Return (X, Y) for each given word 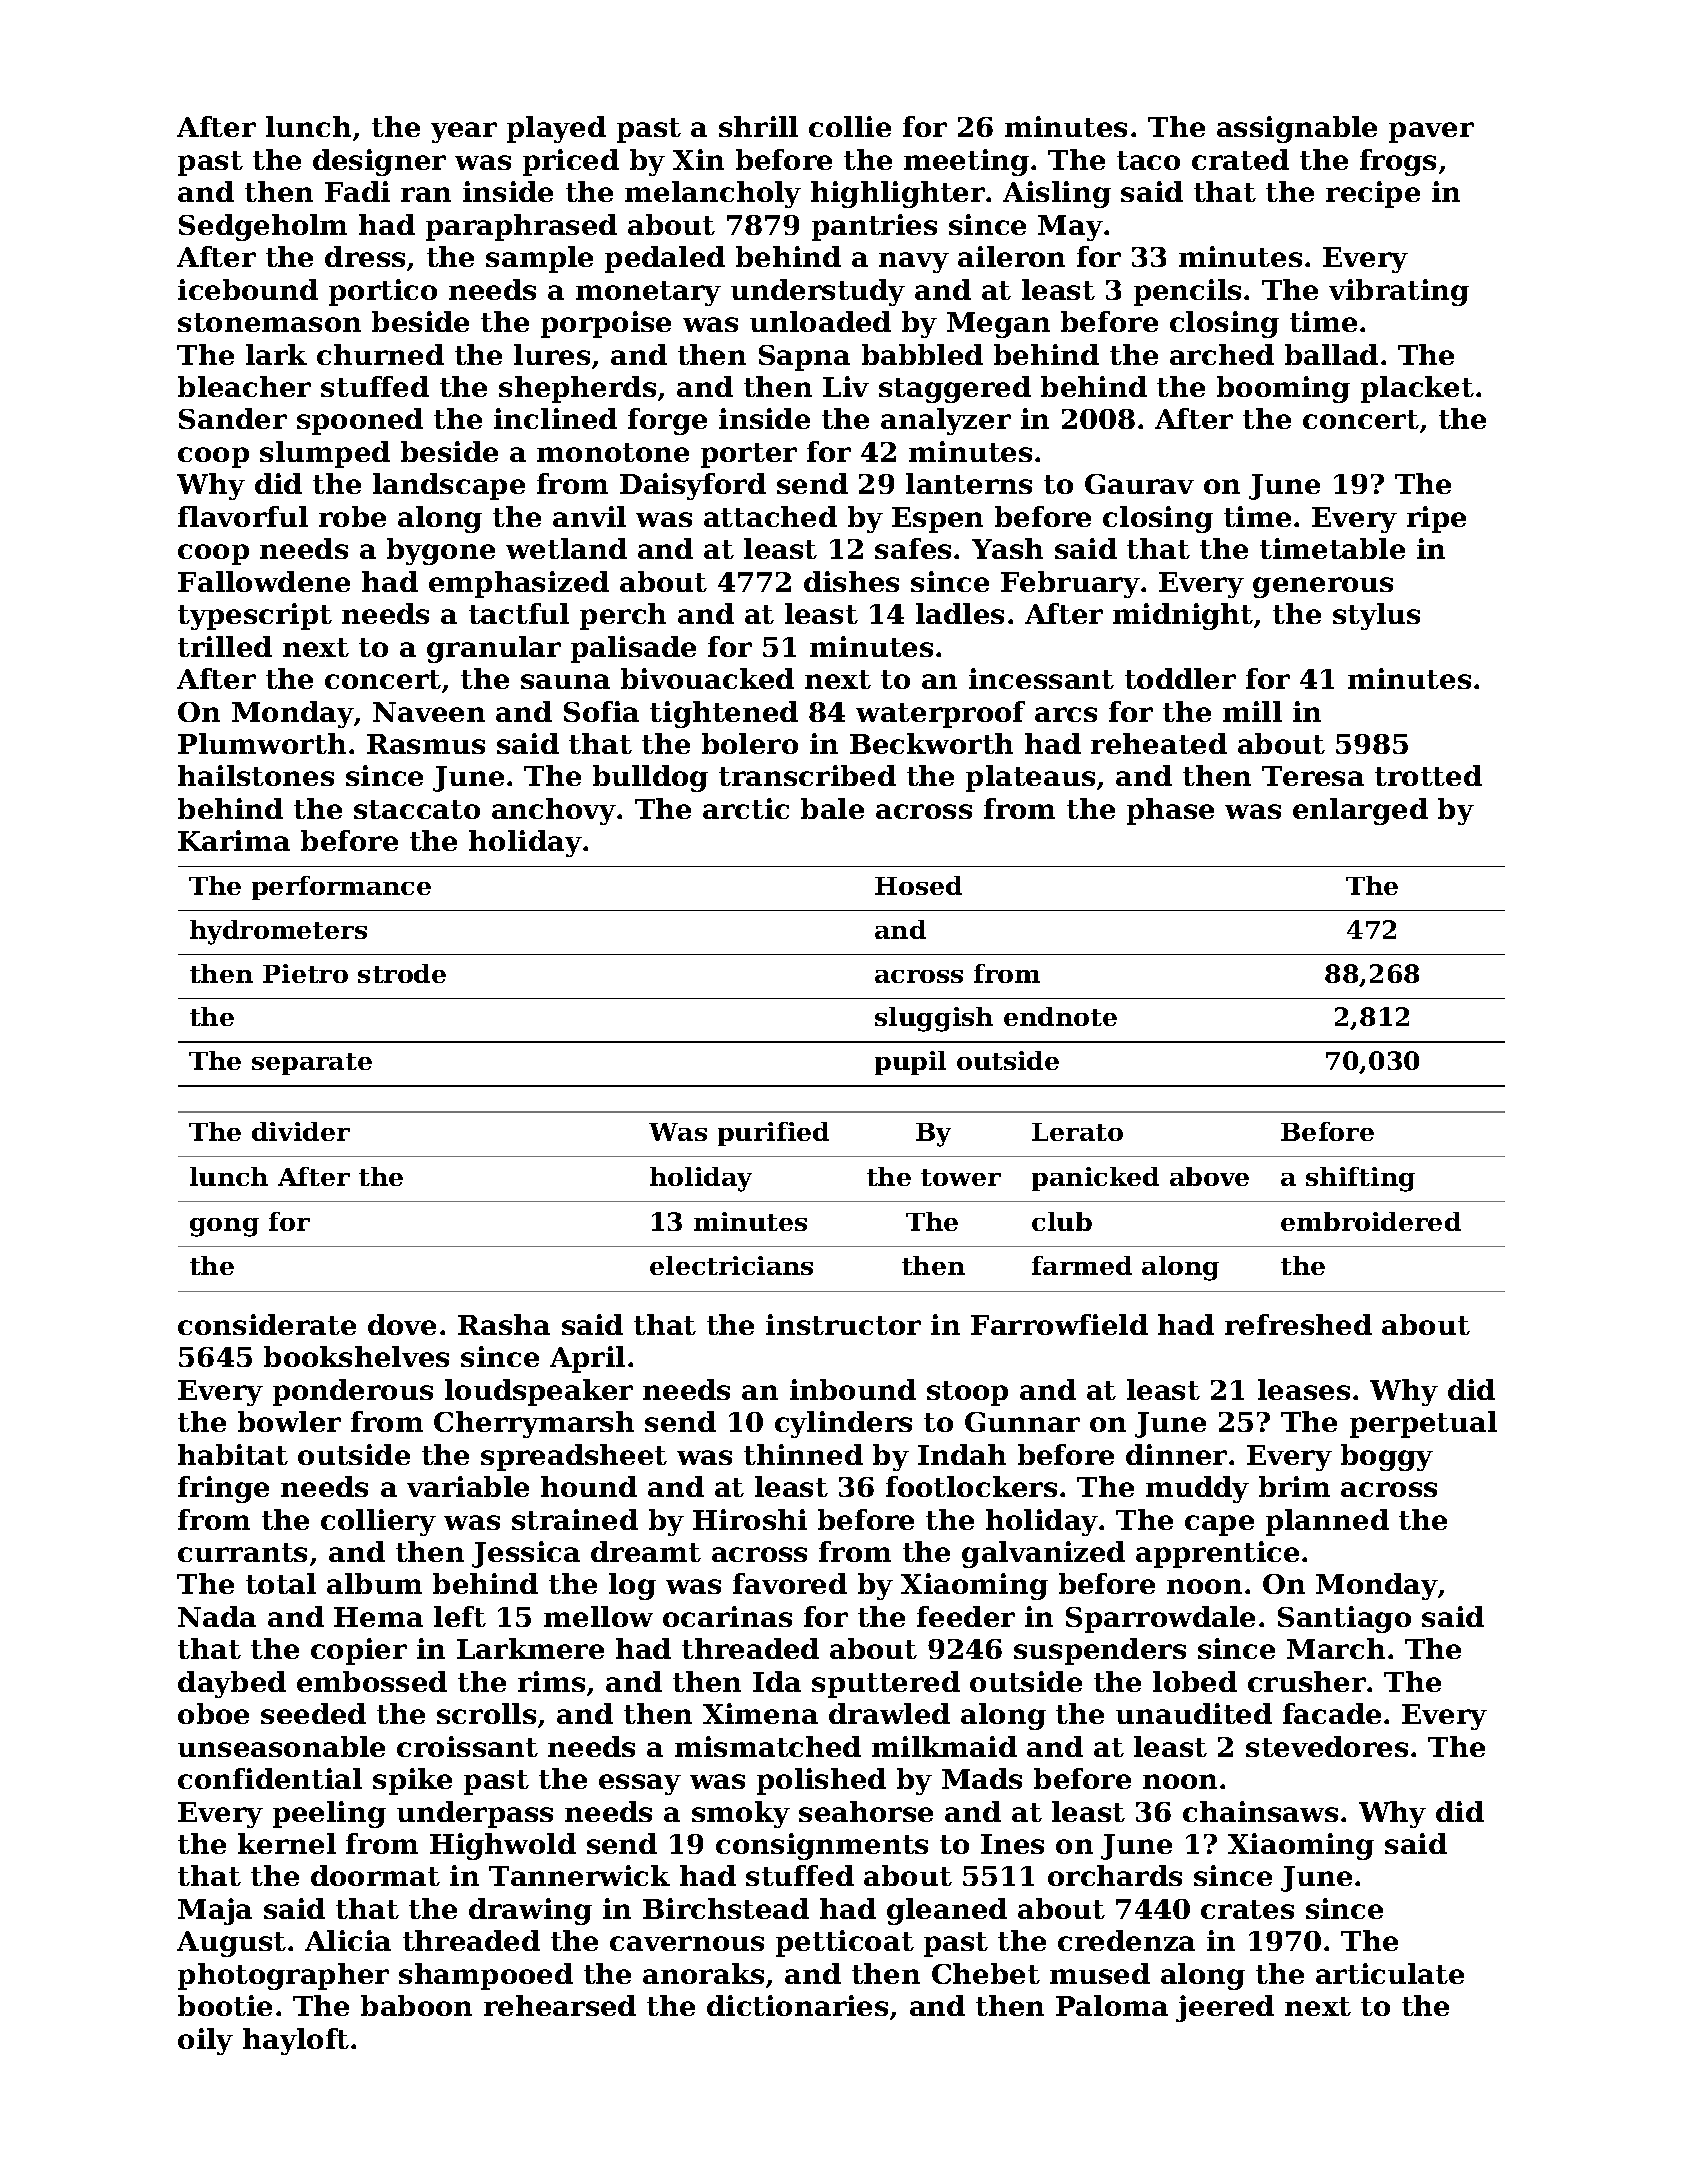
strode (402, 973)
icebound (248, 289)
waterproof (940, 714)
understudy (818, 292)
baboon (416, 2005)
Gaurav (1139, 484)
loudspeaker (539, 1392)
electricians (731, 1265)
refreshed (1298, 1324)
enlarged (1360, 811)
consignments (822, 1846)
